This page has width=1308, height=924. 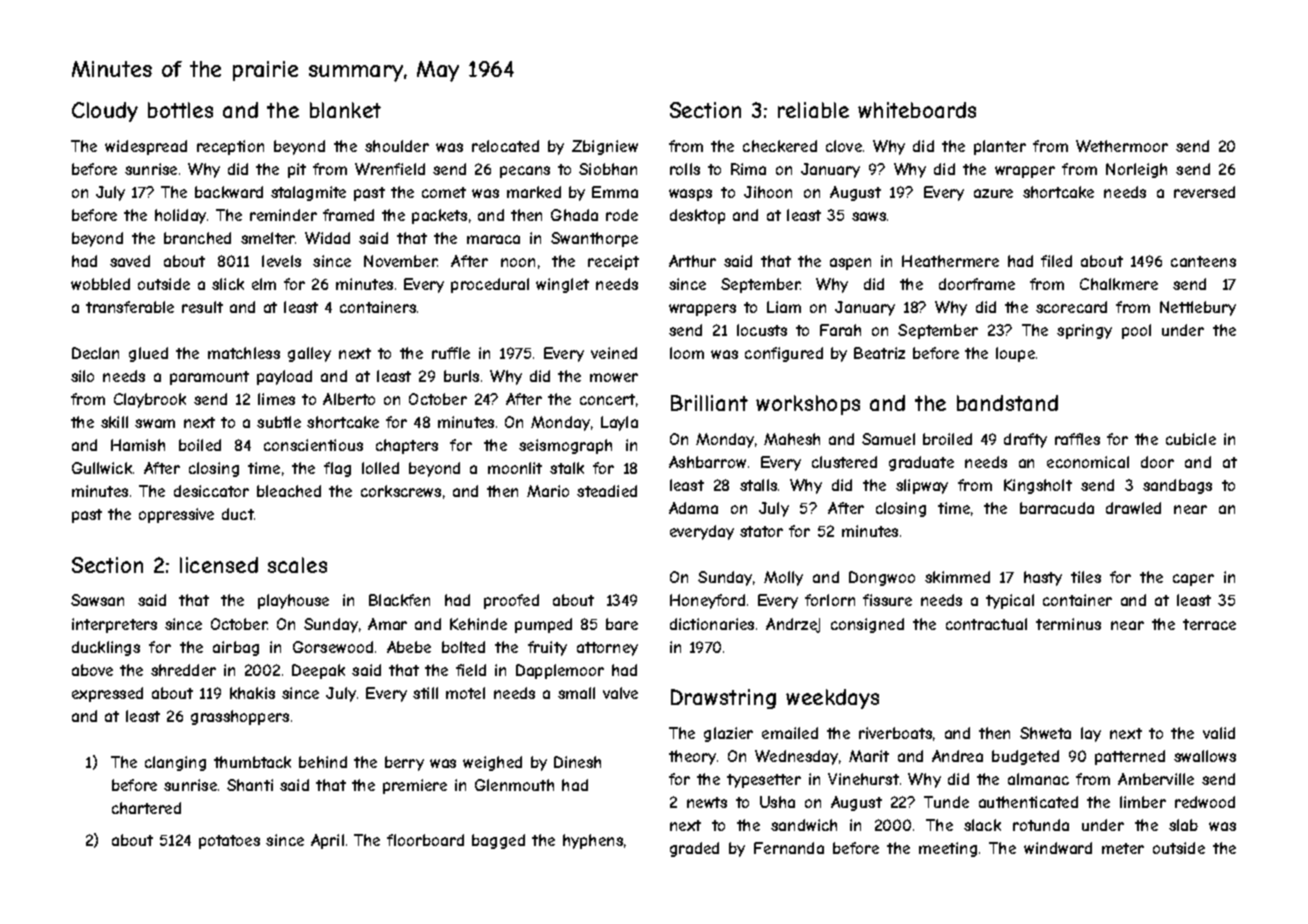 I want to click on bolted, so click(x=463, y=647).
